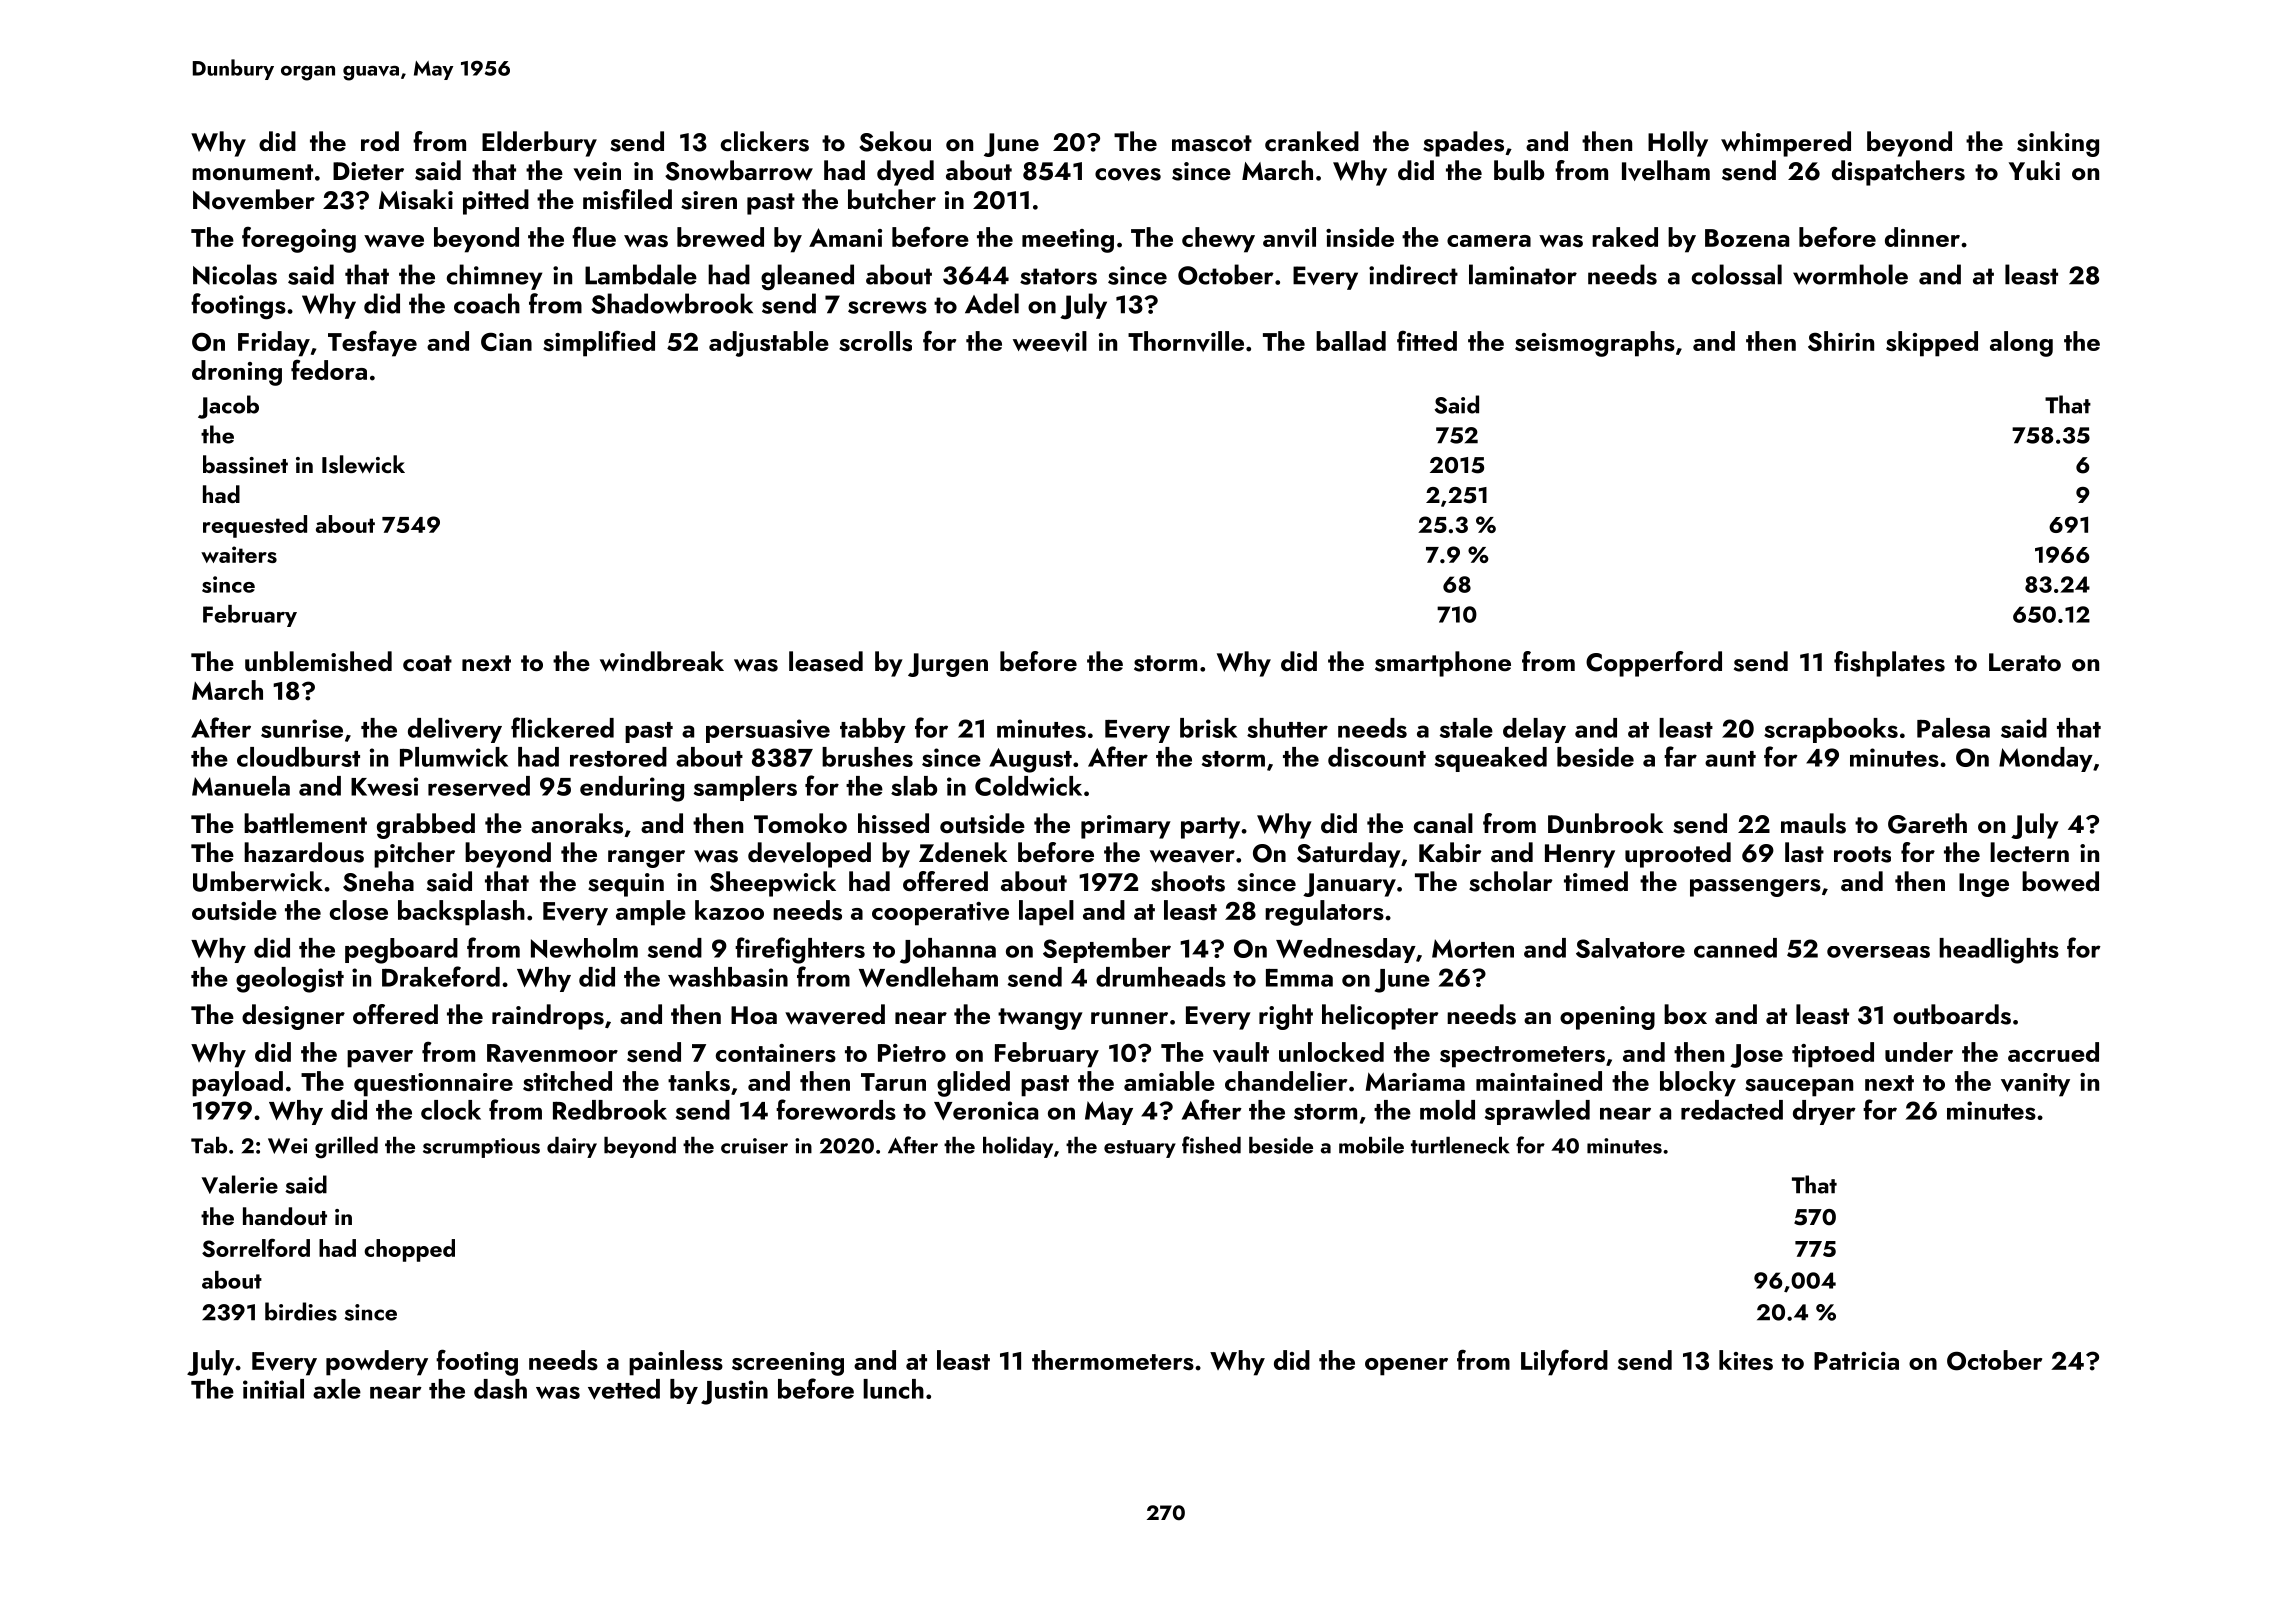 The height and width of the page is (1620, 2292). What do you see at coordinates (273, 1389) in the page?
I see `initial` at bounding box center [273, 1389].
